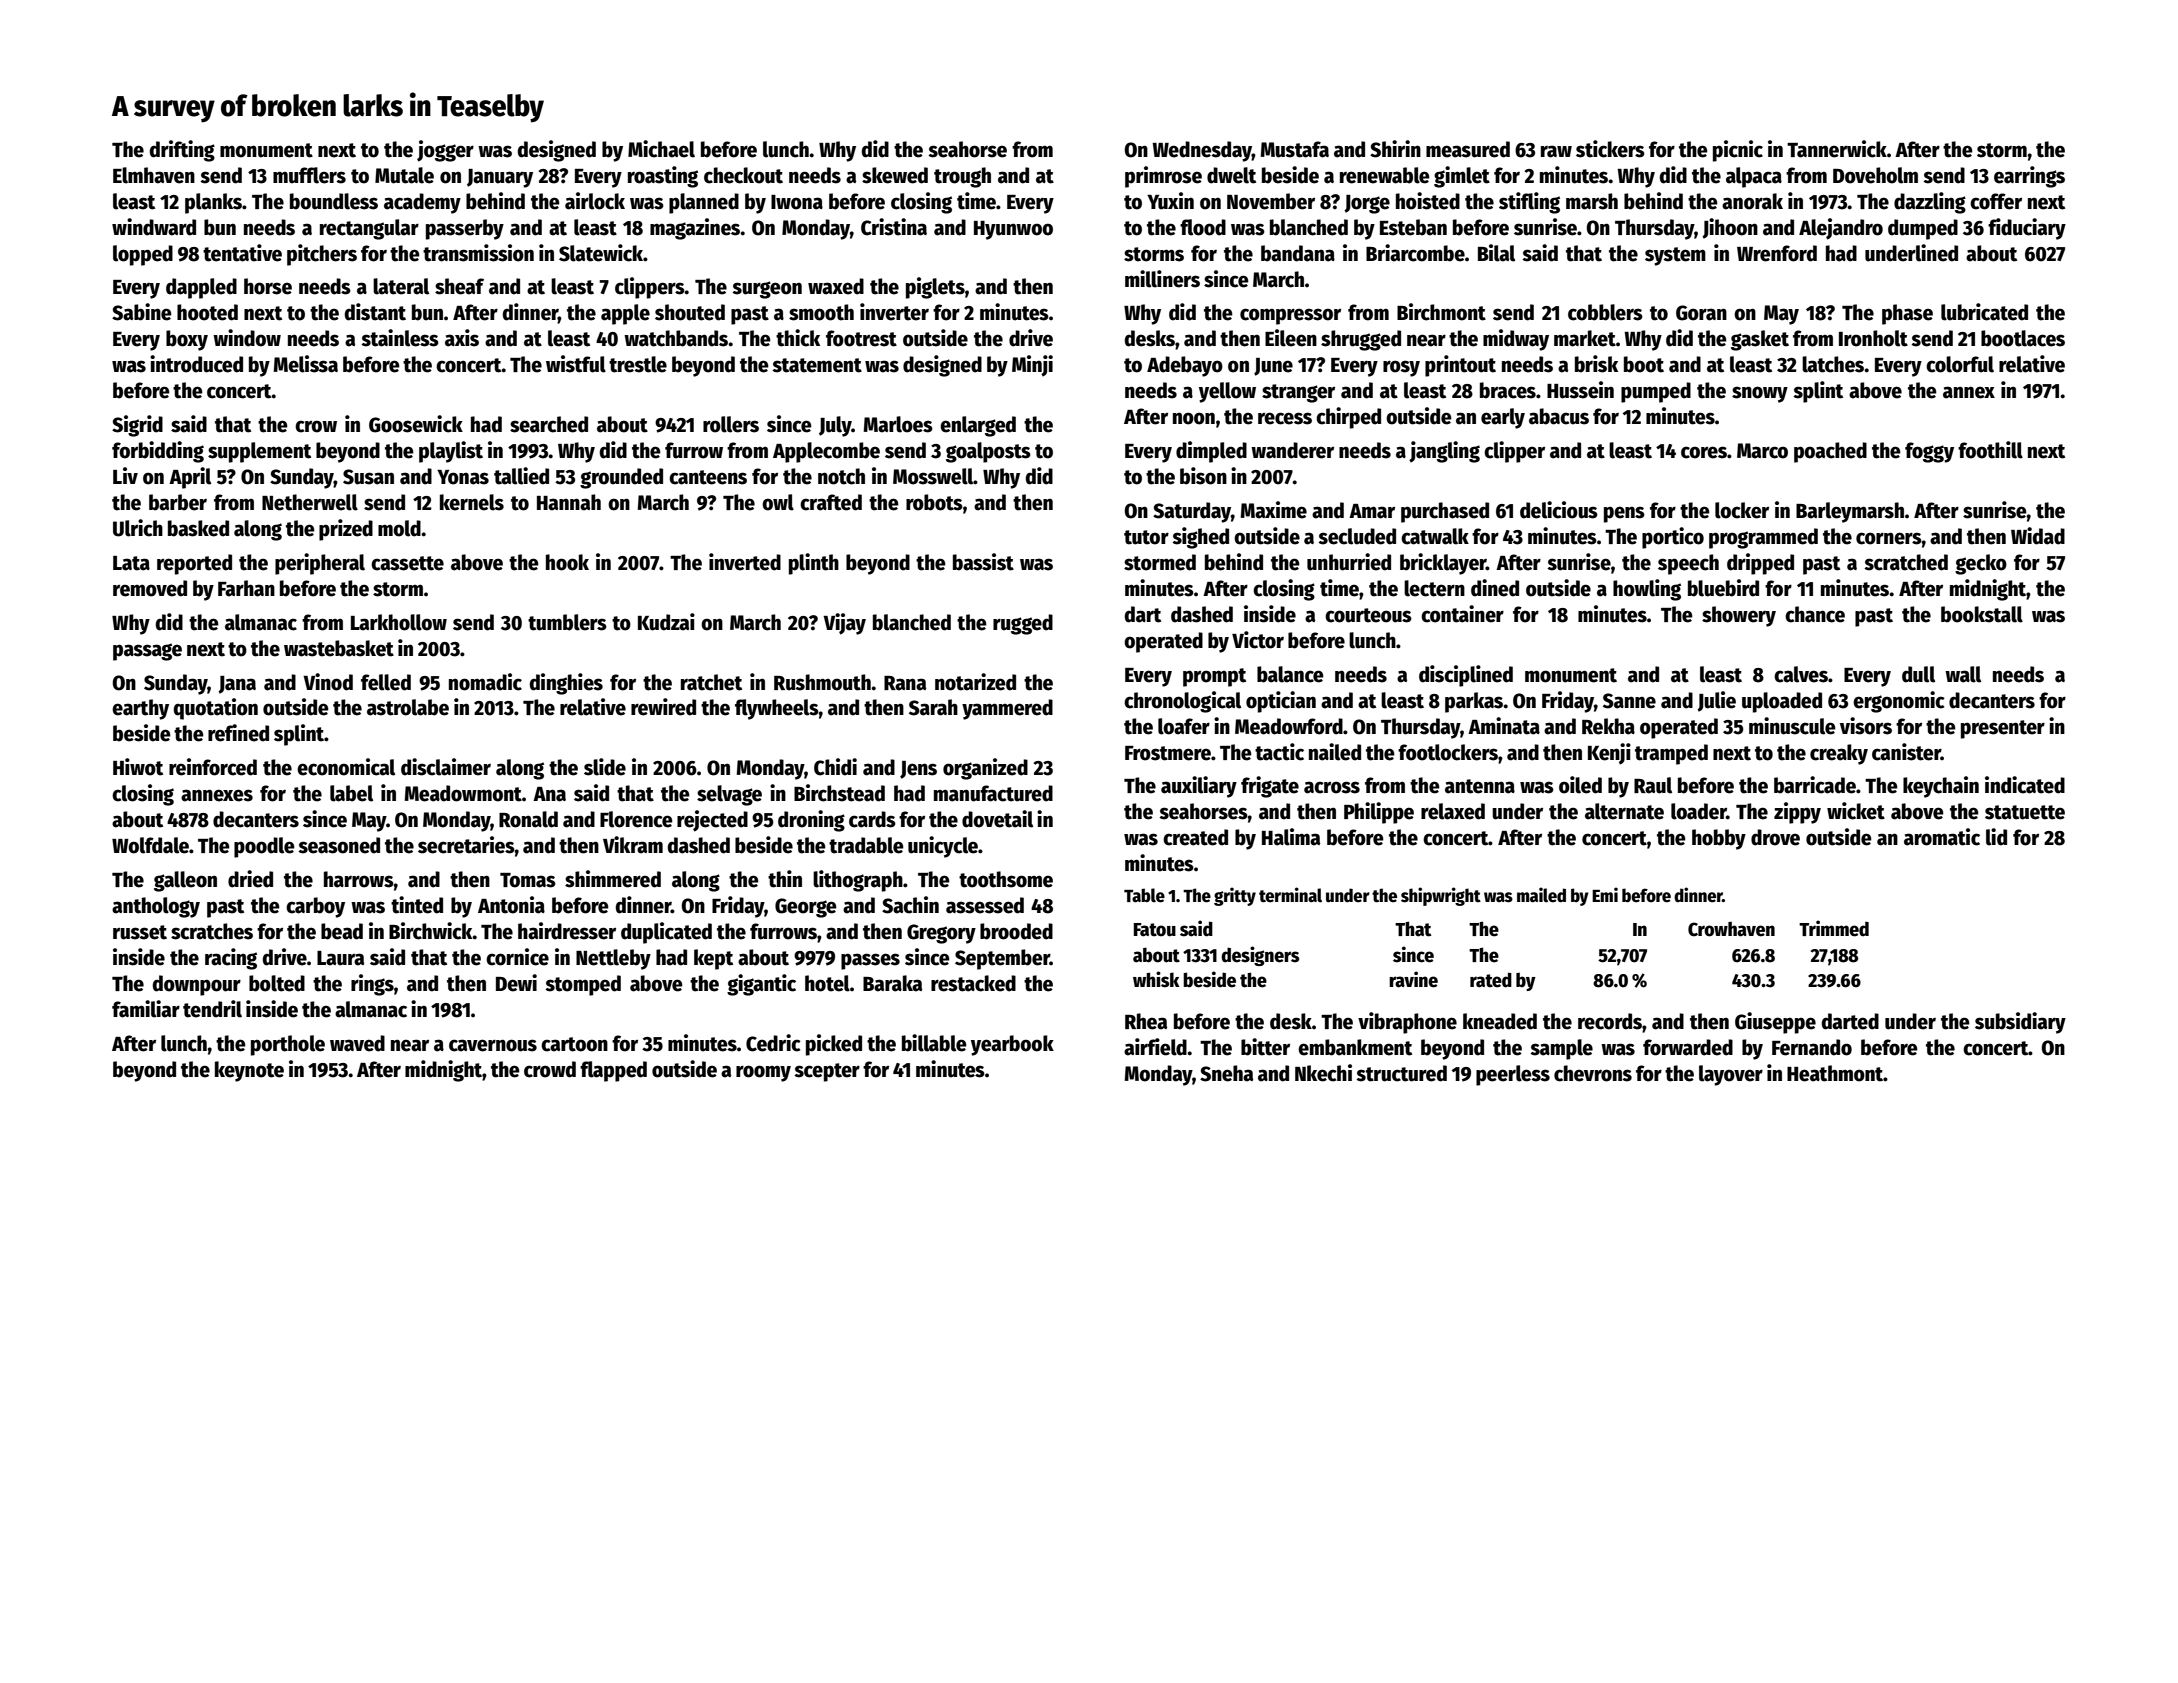 The image size is (2178, 1683). Describe the element at coordinates (1990, 450) in the document. I see `foothill` at that location.
